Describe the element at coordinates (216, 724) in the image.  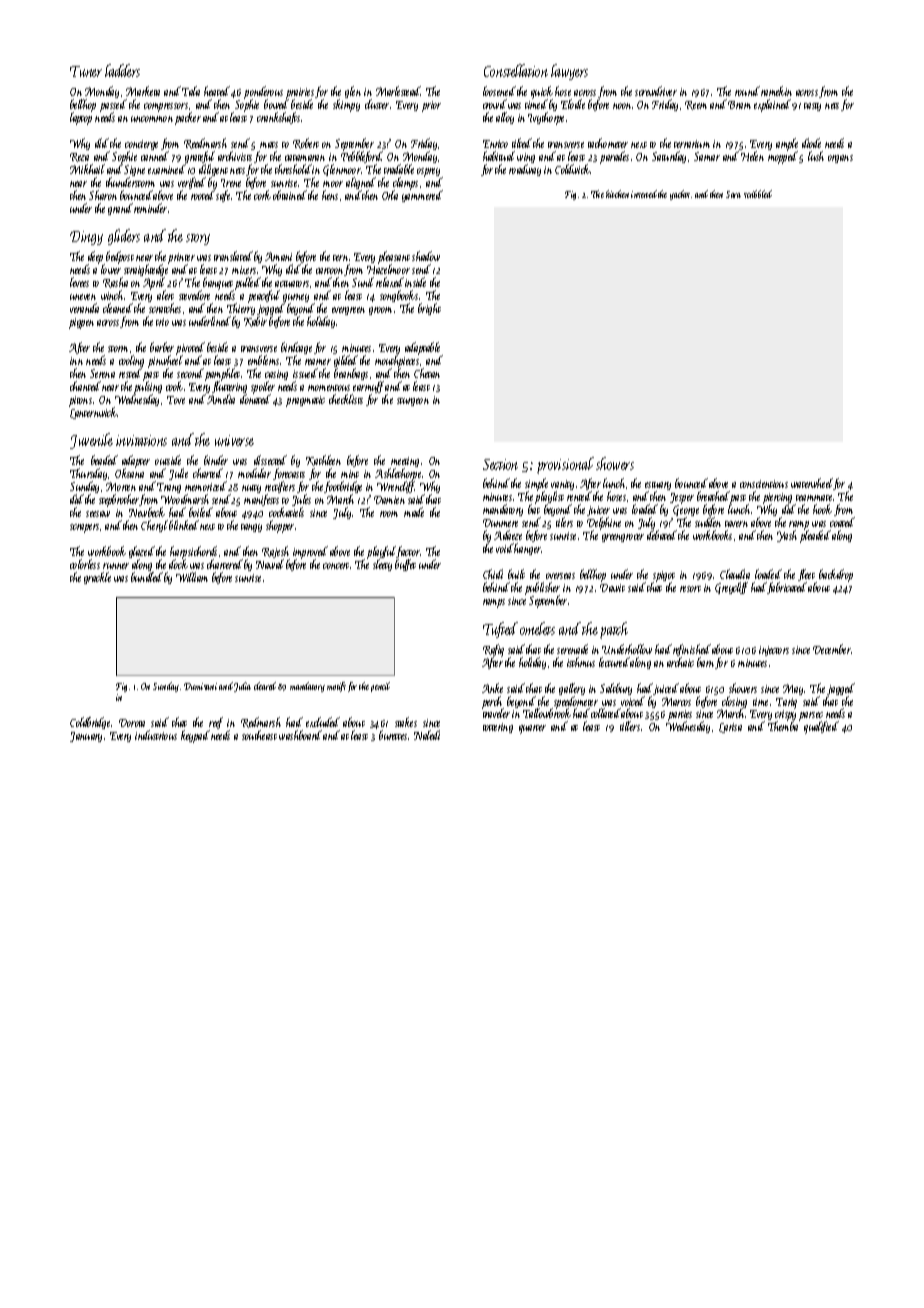
I see `reef` at that location.
